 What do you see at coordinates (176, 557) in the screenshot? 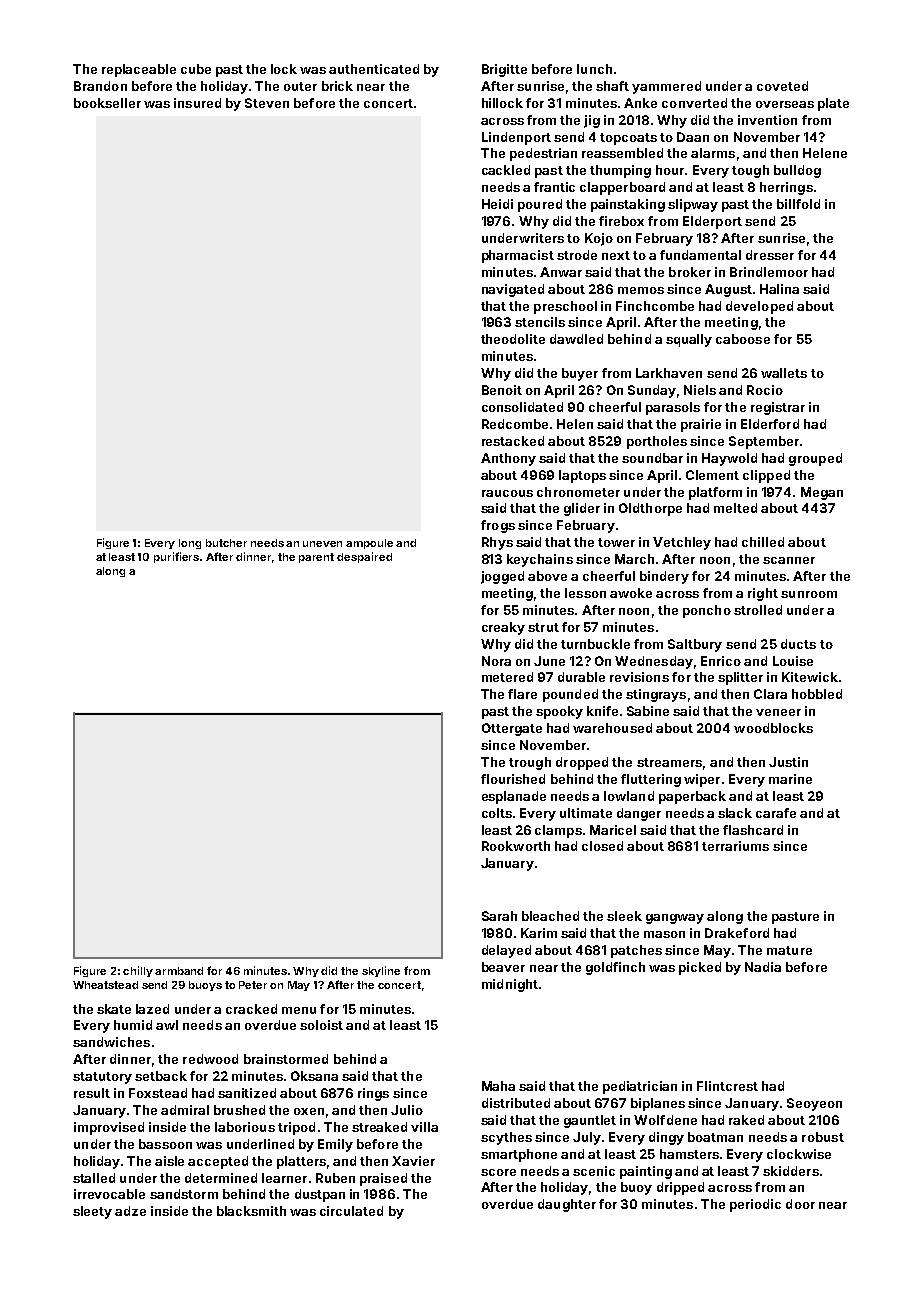
I see `purifiers` at bounding box center [176, 557].
